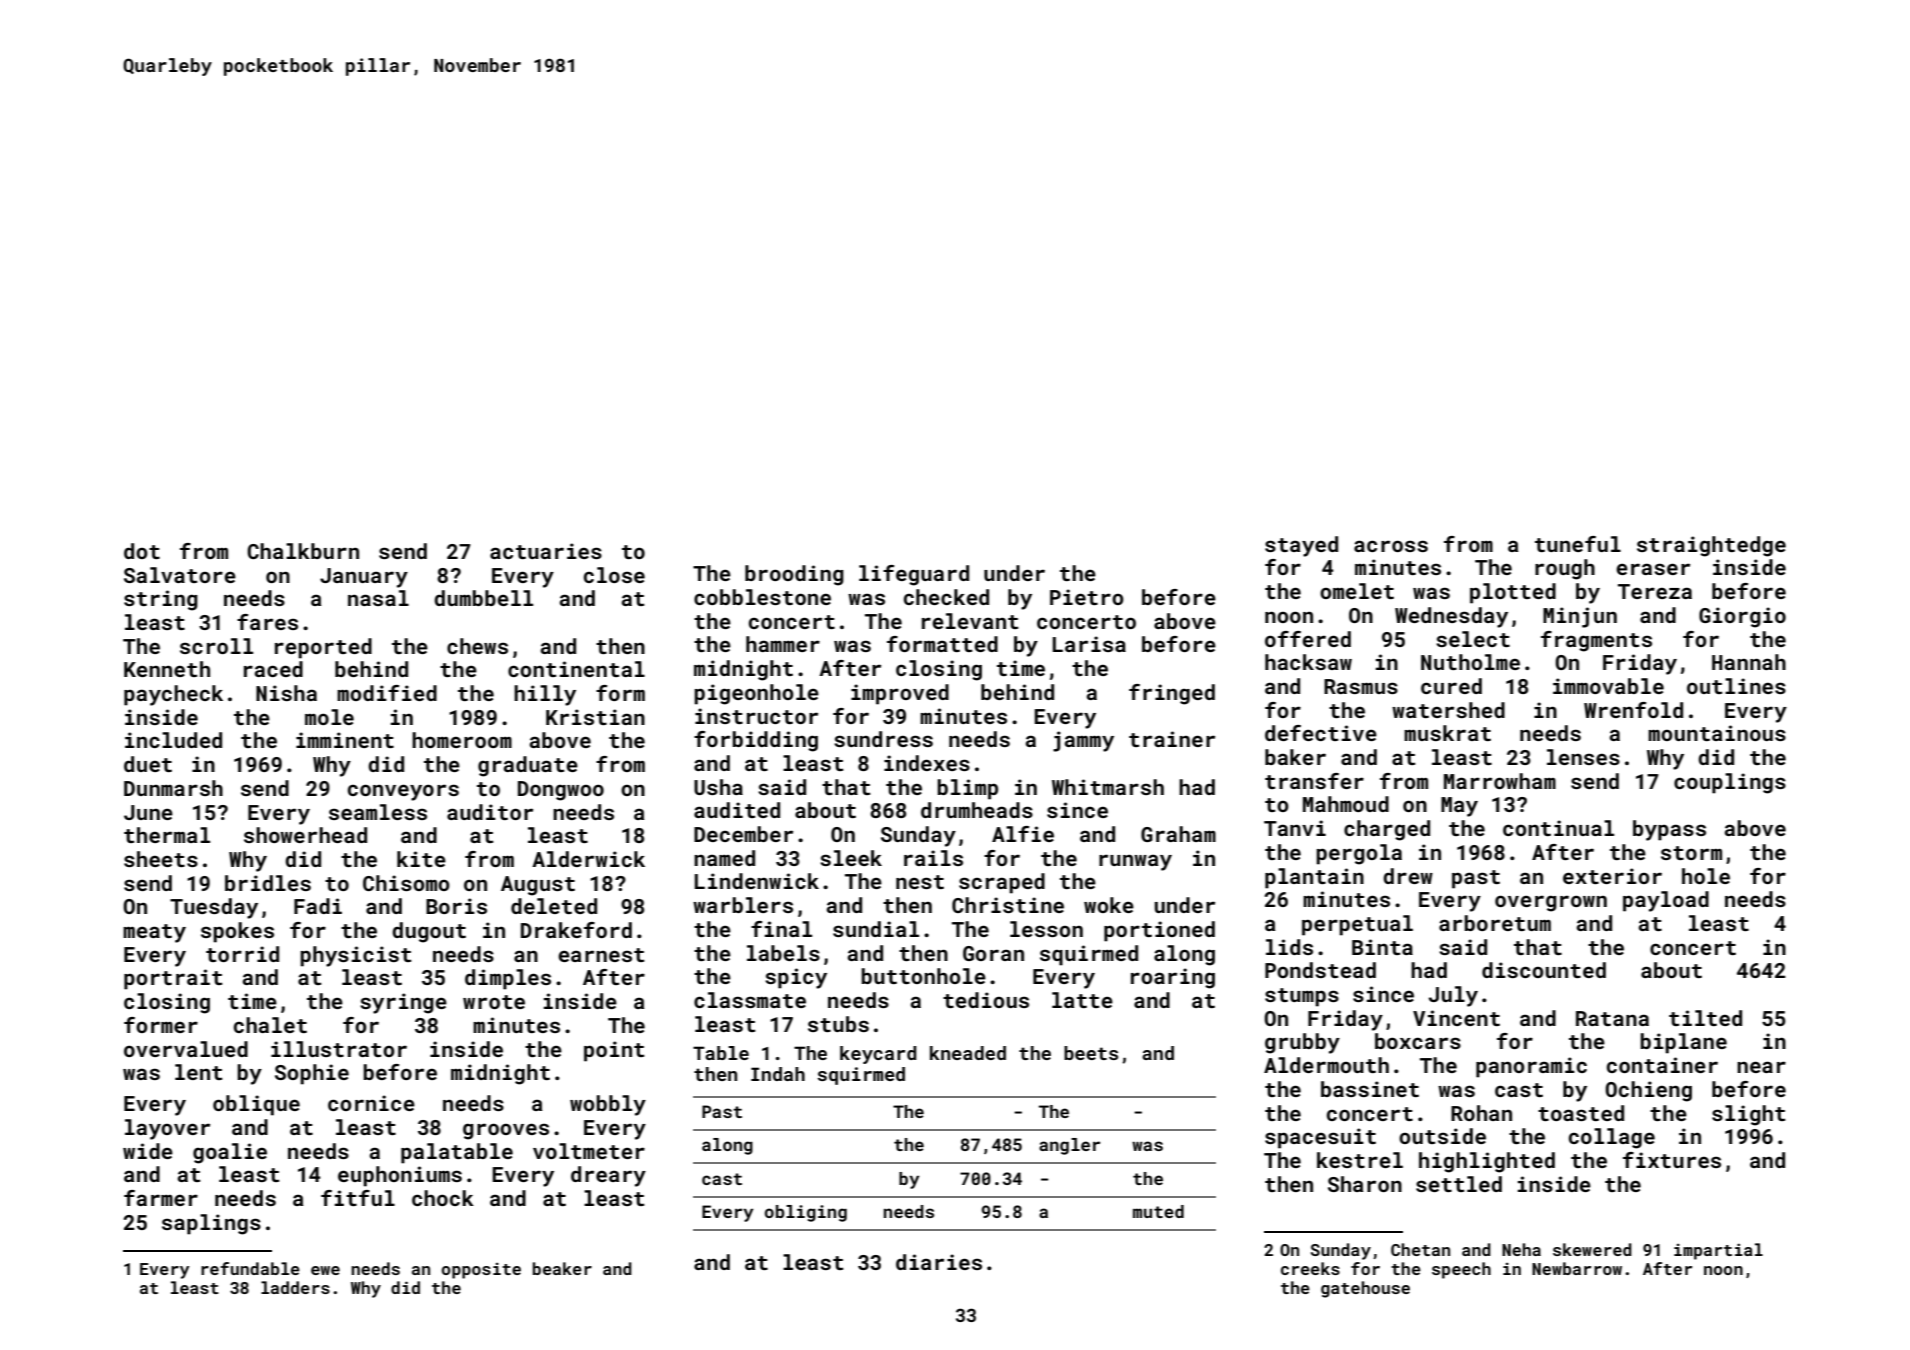 This image has height=1350, width=1910. Describe the element at coordinates (1069, 1146) in the image. I see `angler` at that location.
